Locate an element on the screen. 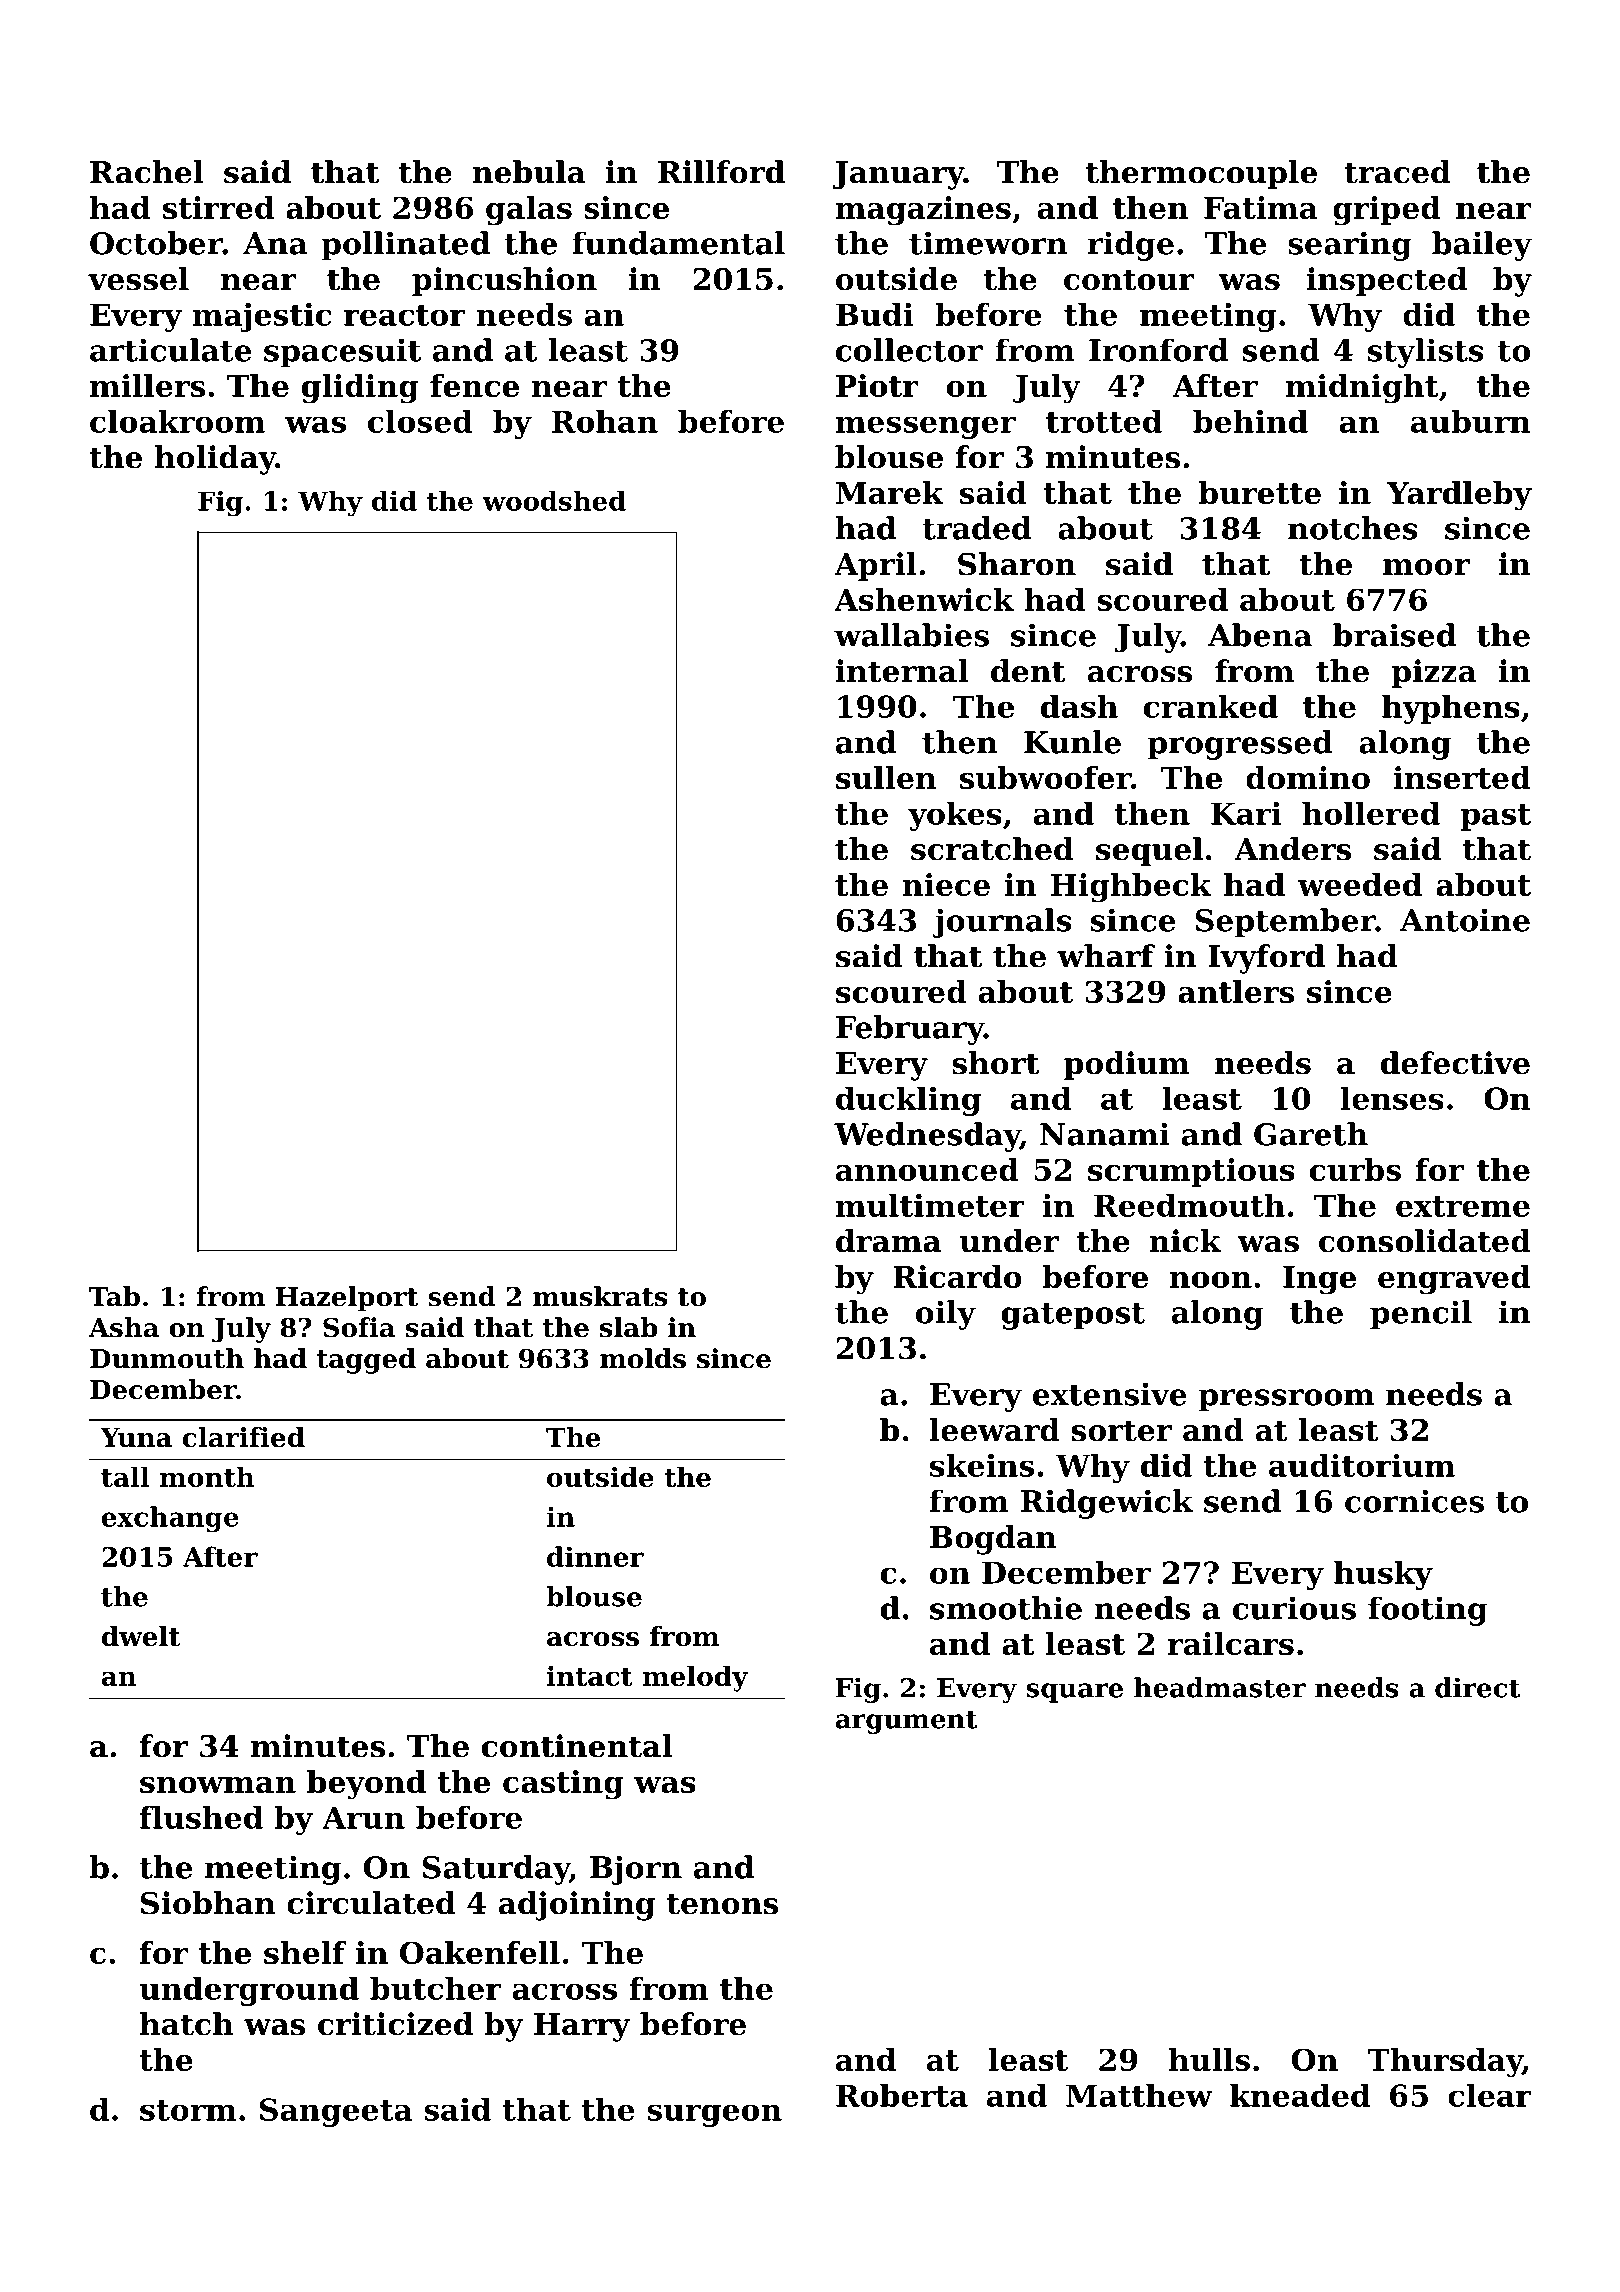  stirred is located at coordinates (218, 207).
